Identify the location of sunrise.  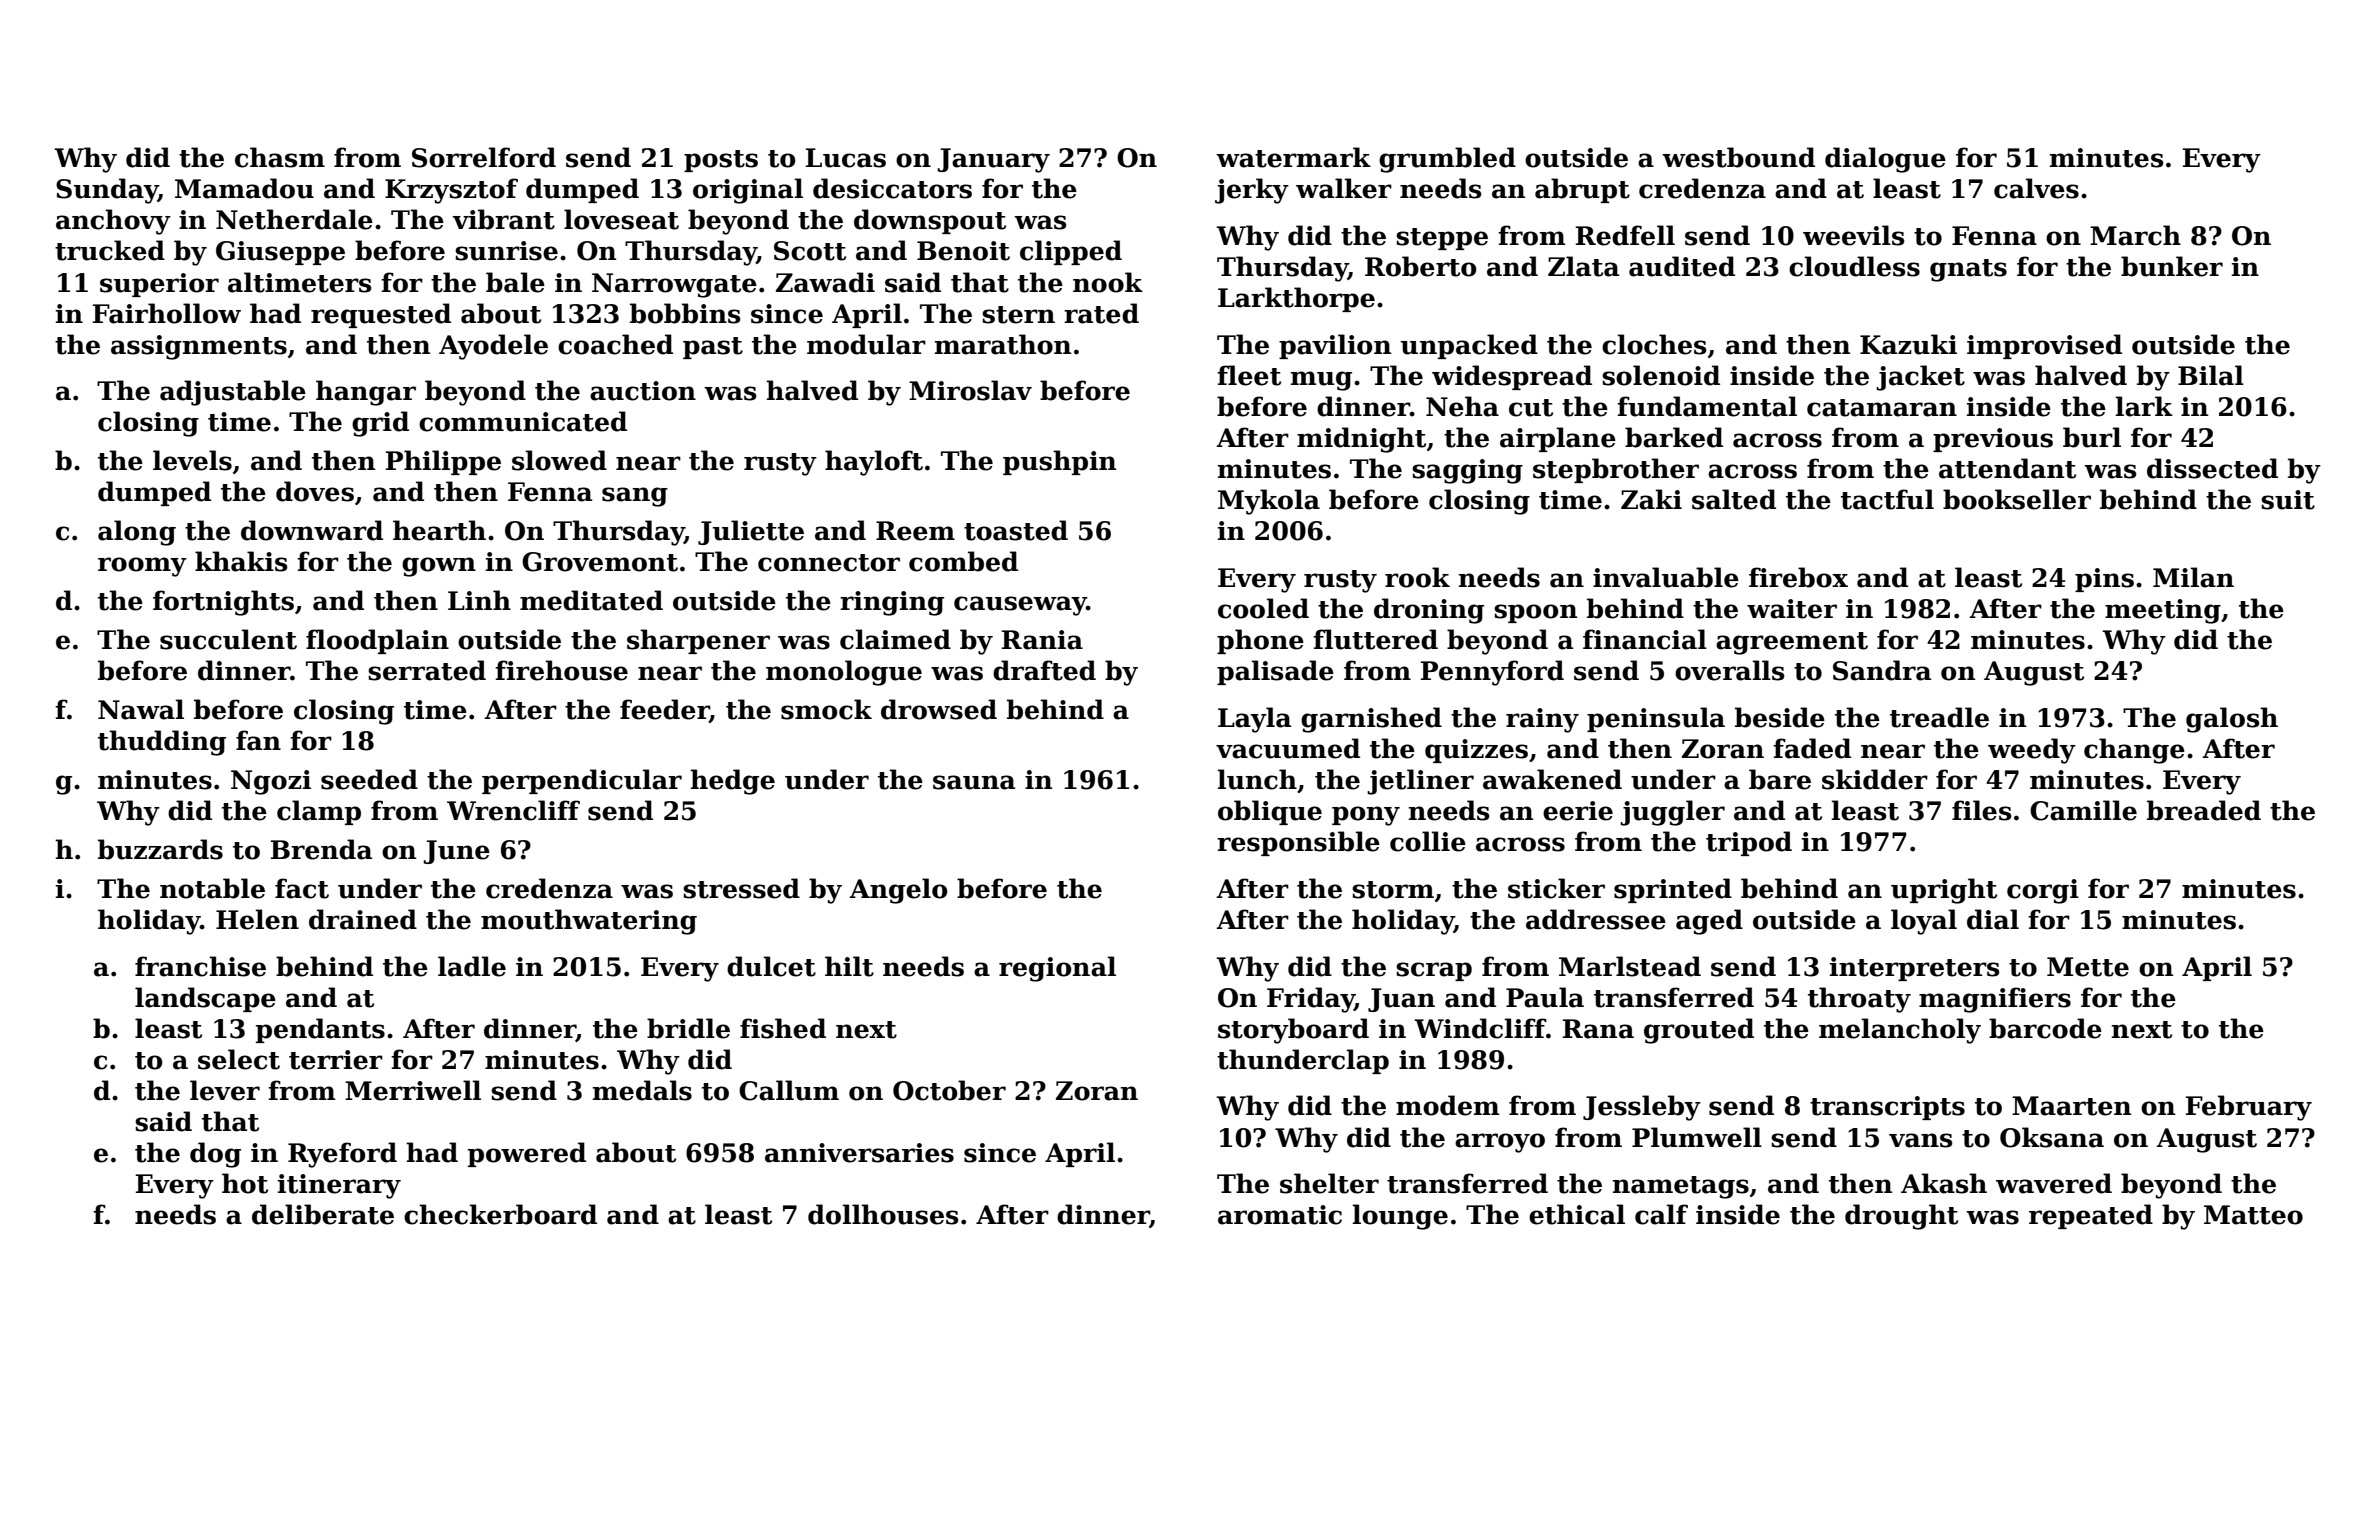
(506, 251).
